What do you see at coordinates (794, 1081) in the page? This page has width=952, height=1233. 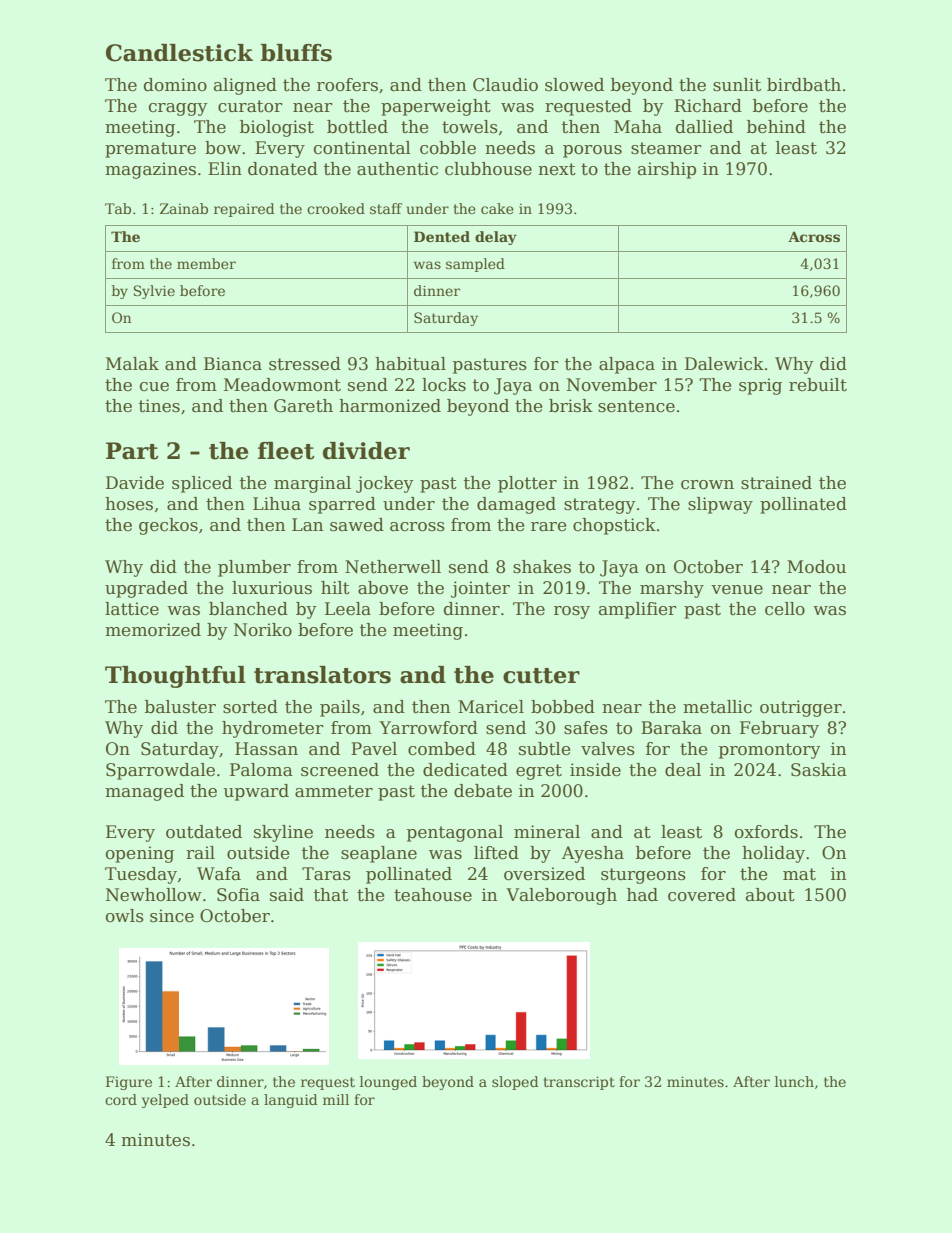 I see `lunch` at bounding box center [794, 1081].
